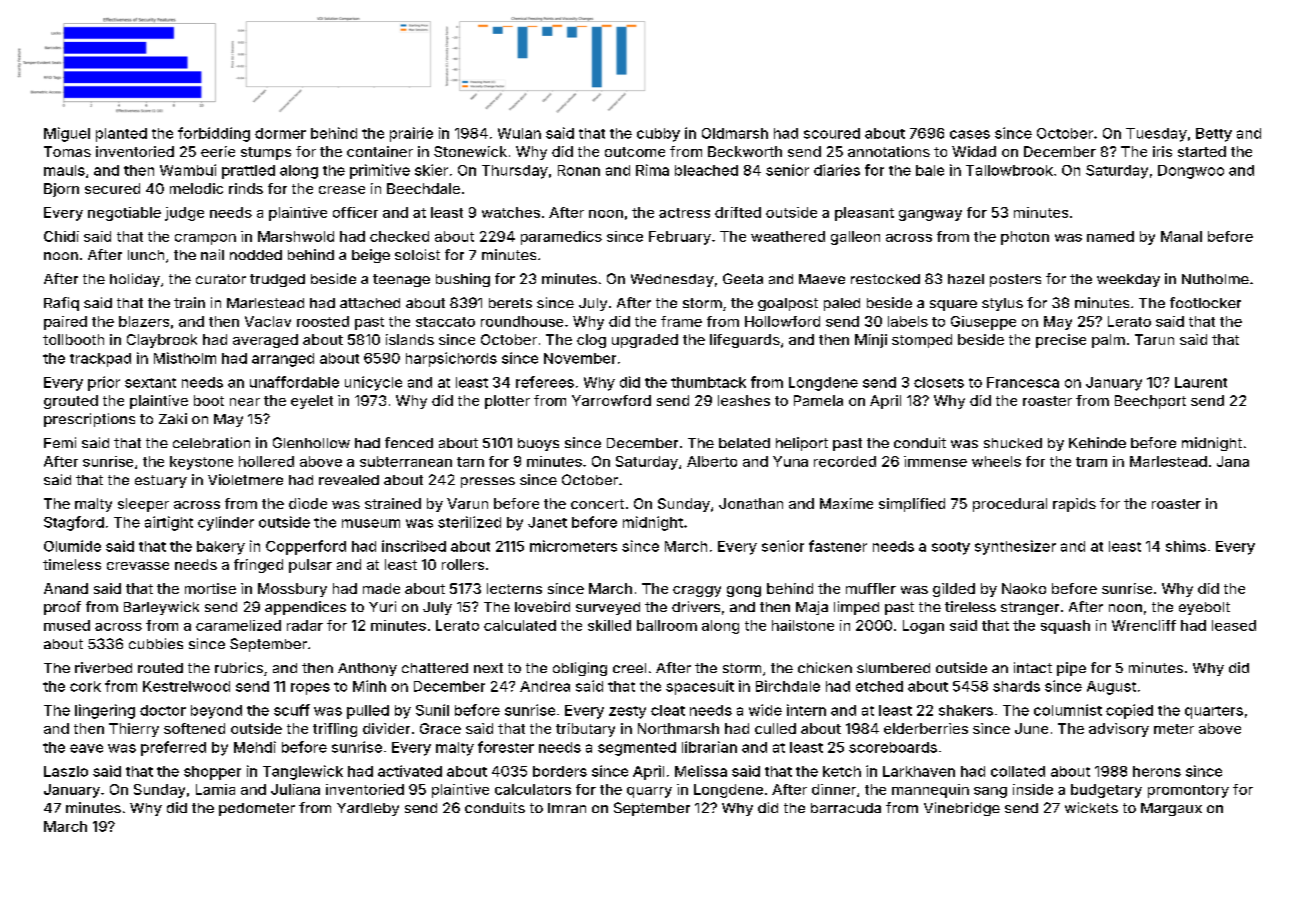 The image size is (1308, 924). What do you see at coordinates (930, 215) in the page?
I see `gangway` at bounding box center [930, 215].
